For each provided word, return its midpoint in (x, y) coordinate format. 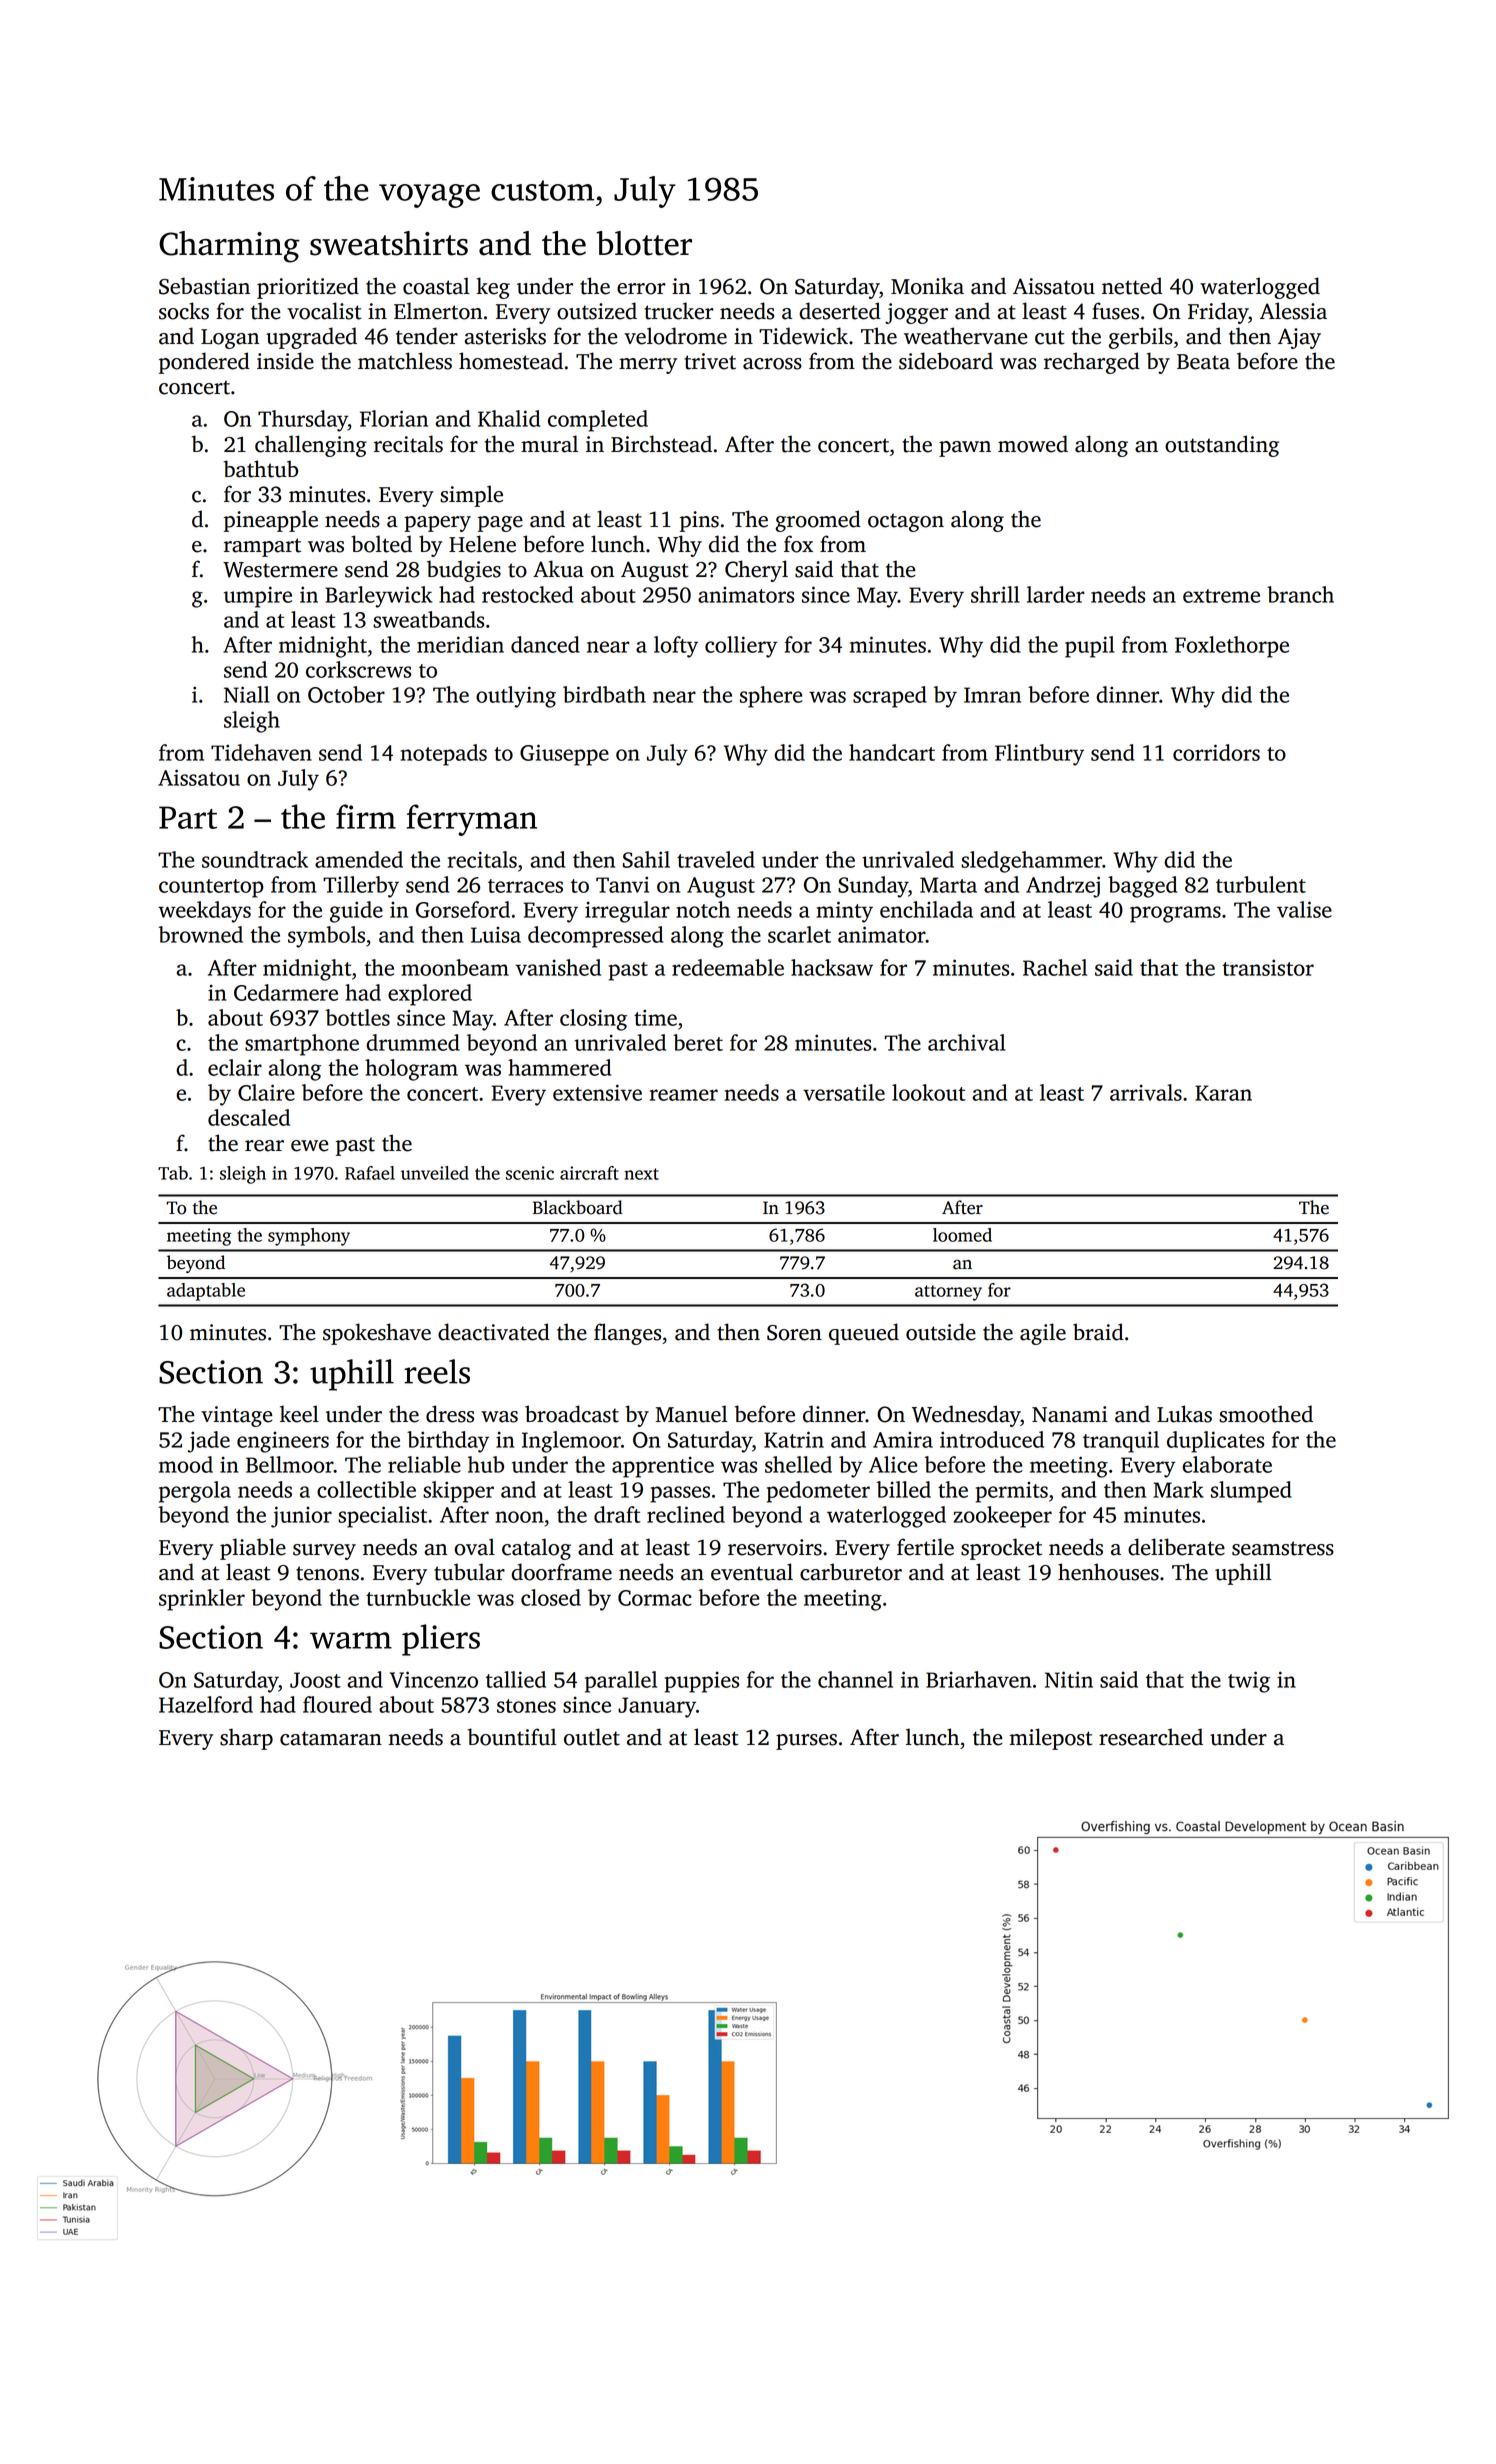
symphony (309, 1237)
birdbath (604, 694)
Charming (229, 247)
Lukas (1184, 1414)
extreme (1221, 596)
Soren (794, 1333)
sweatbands (428, 619)
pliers (441, 1640)
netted (1132, 286)
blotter (644, 243)
